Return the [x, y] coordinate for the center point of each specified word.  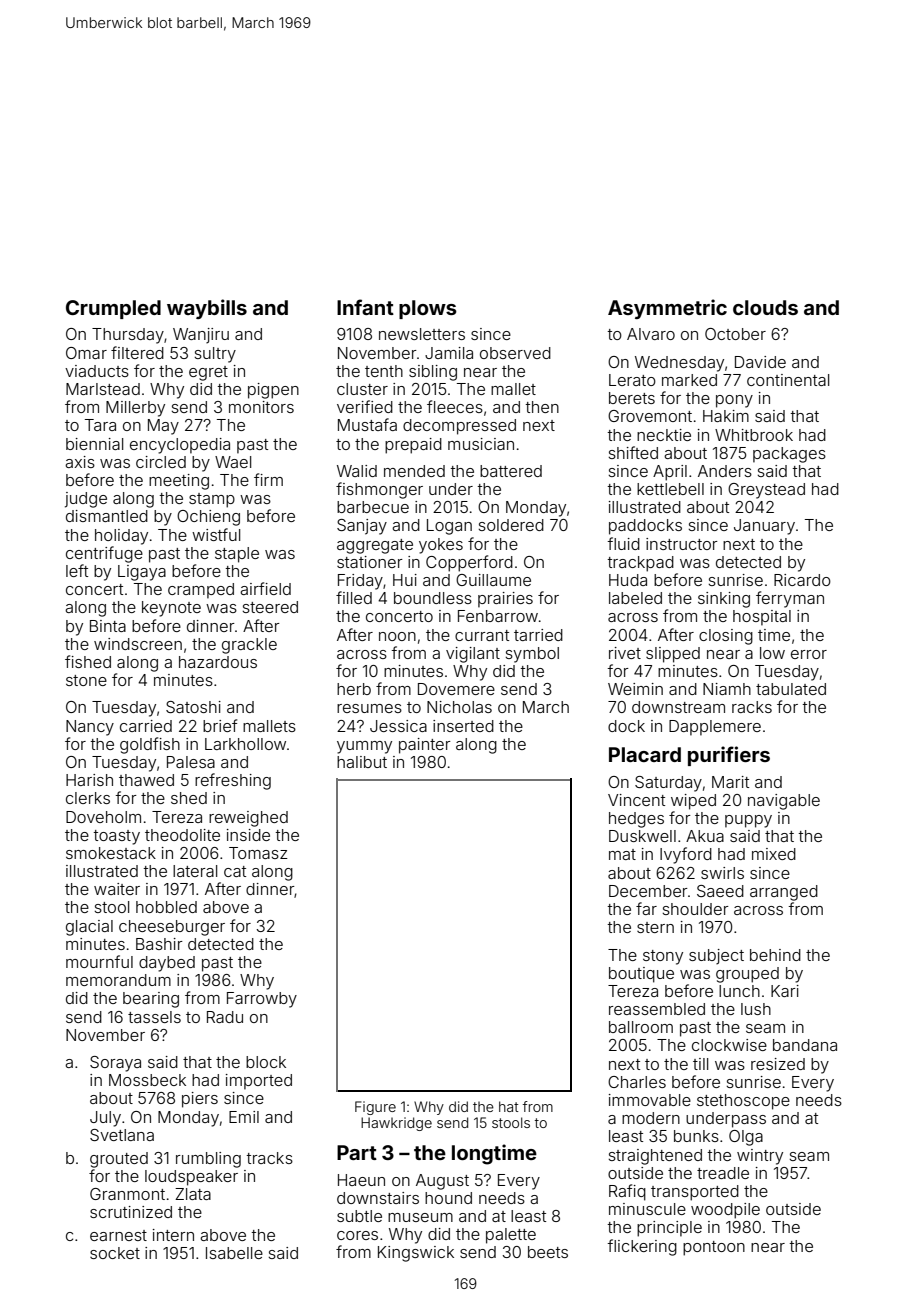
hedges [636, 820]
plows [428, 309]
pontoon [714, 1248]
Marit [730, 782]
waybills [207, 309]
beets [548, 1252]
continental [788, 380]
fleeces [455, 406]
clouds [765, 307]
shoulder [696, 909]
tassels [154, 1017]
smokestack [111, 853]
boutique [641, 975]
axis [80, 462]
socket [115, 1253]
